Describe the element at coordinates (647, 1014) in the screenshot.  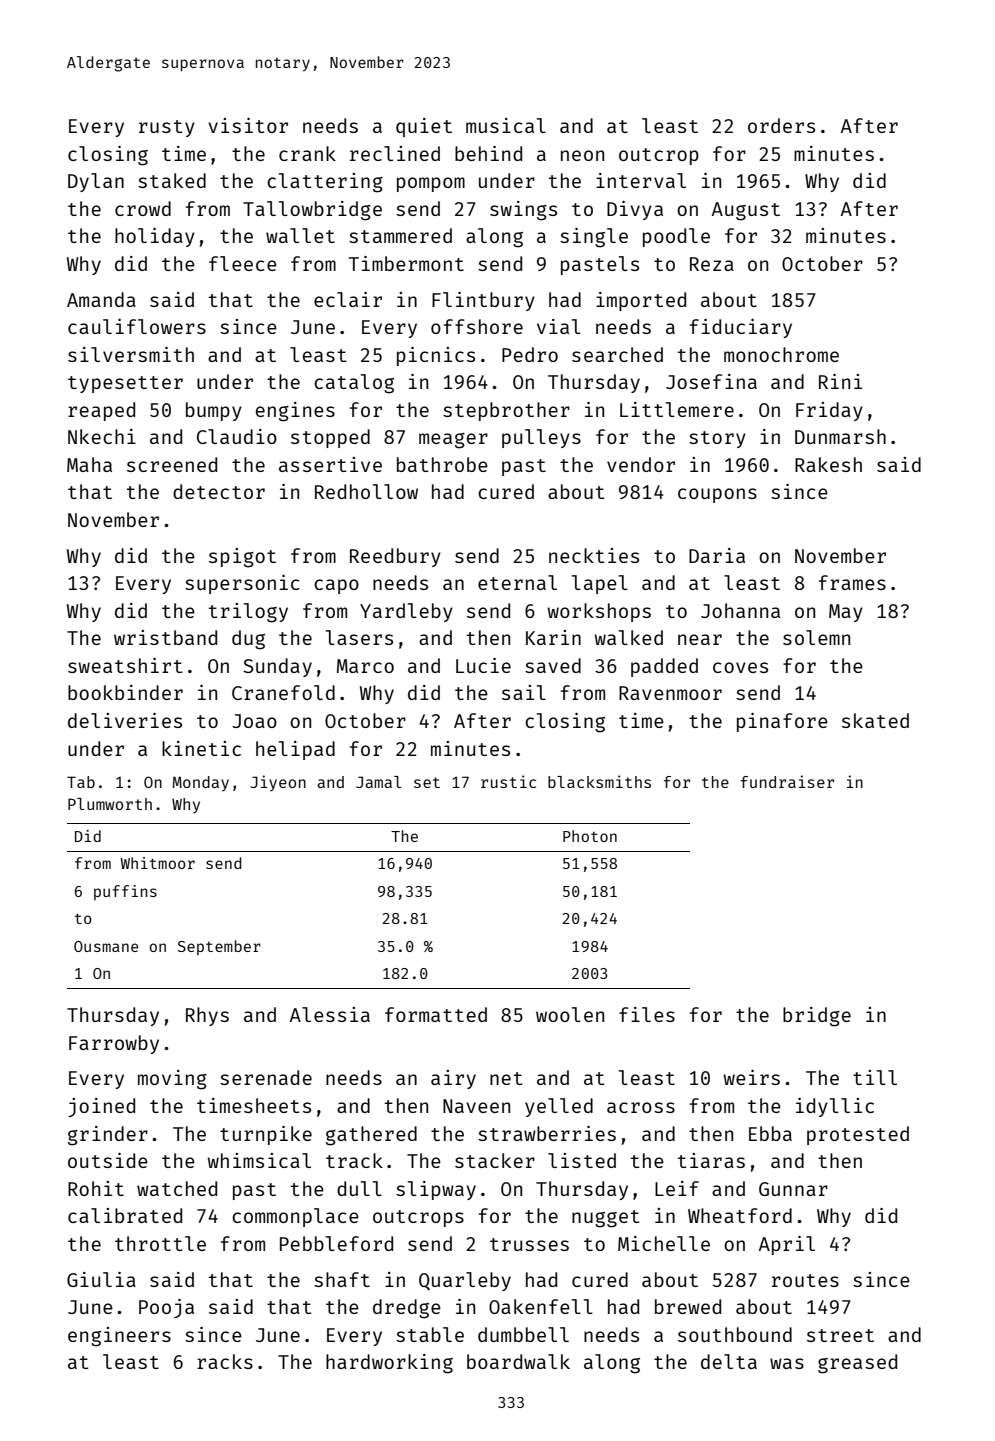
I see `files` at that location.
